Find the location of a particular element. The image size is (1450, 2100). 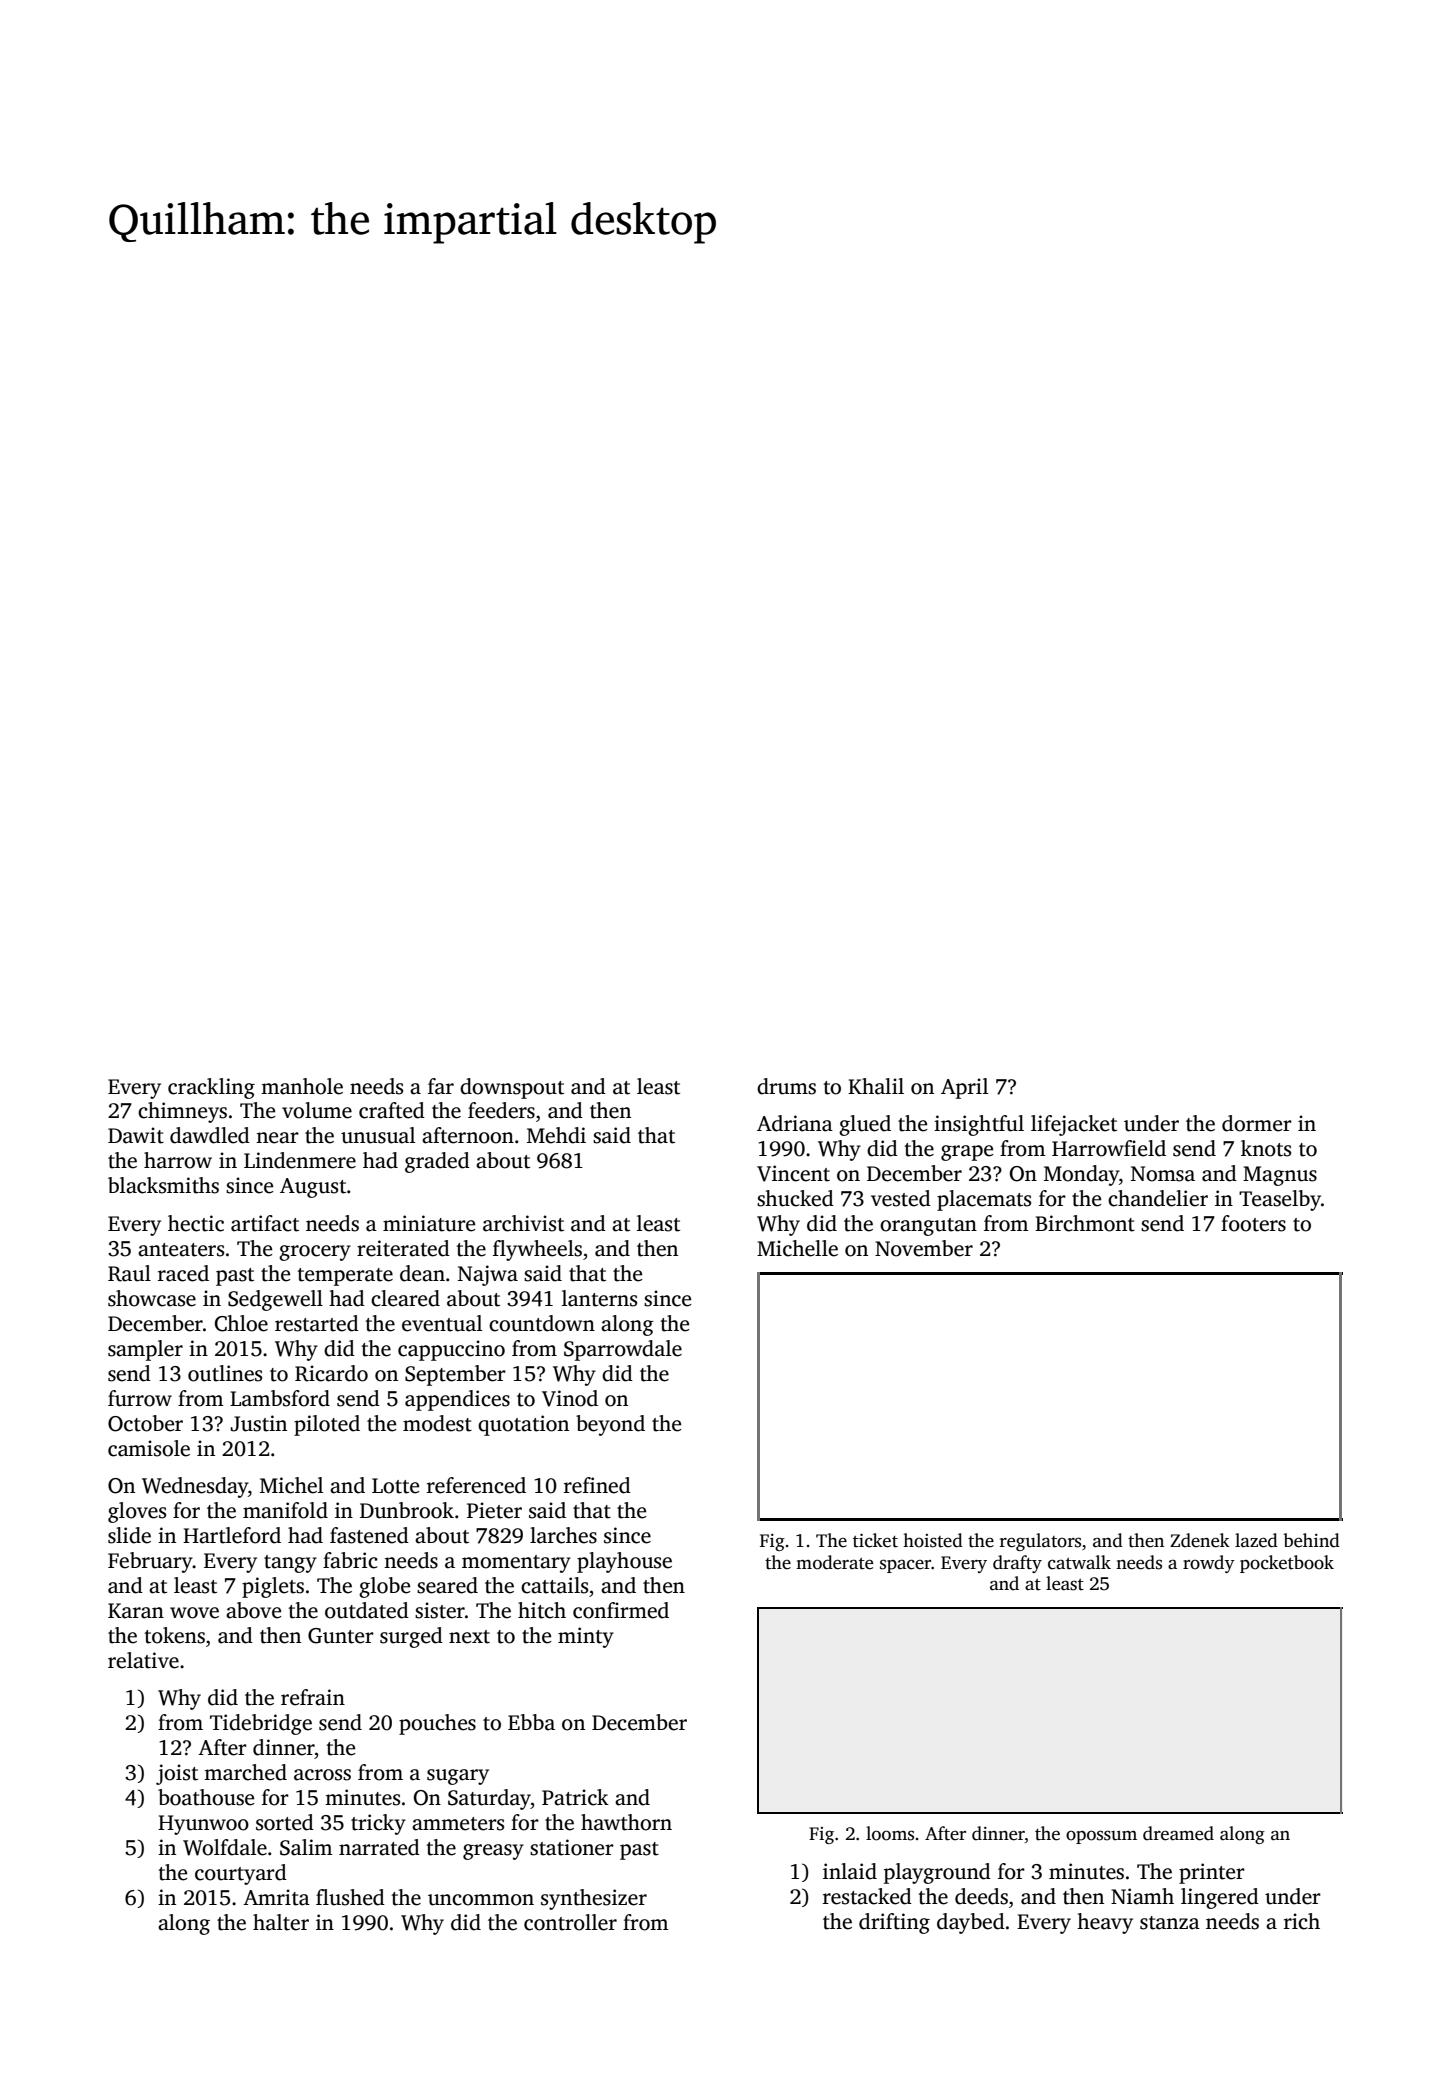

April is located at coordinates (964, 1088).
